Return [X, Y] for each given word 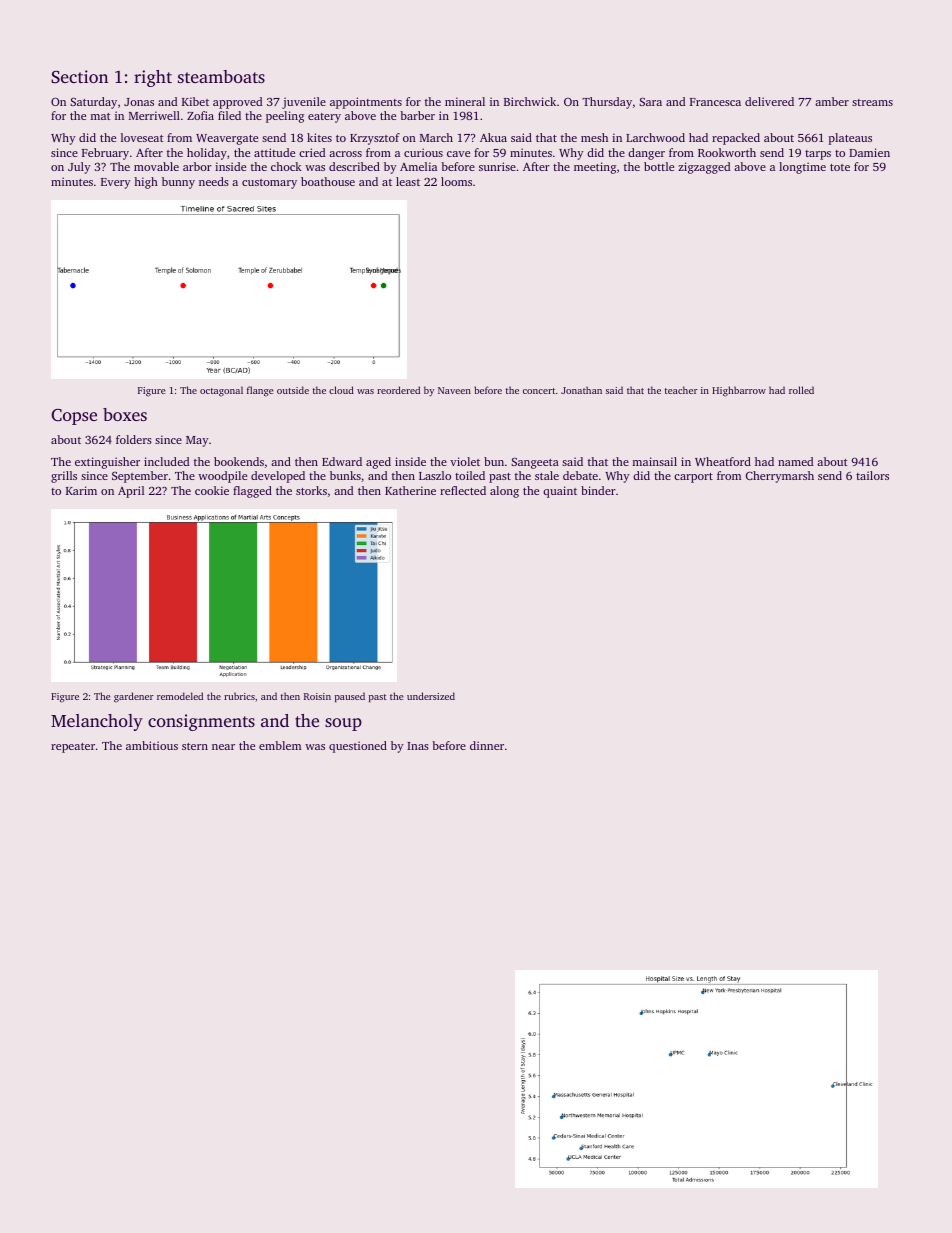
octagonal [221, 391]
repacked [736, 139]
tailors [872, 475]
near [223, 747]
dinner [487, 745]
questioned [358, 747]
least [408, 181]
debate [580, 475]
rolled [801, 390]
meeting [595, 168]
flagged [252, 492]
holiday [207, 154]
